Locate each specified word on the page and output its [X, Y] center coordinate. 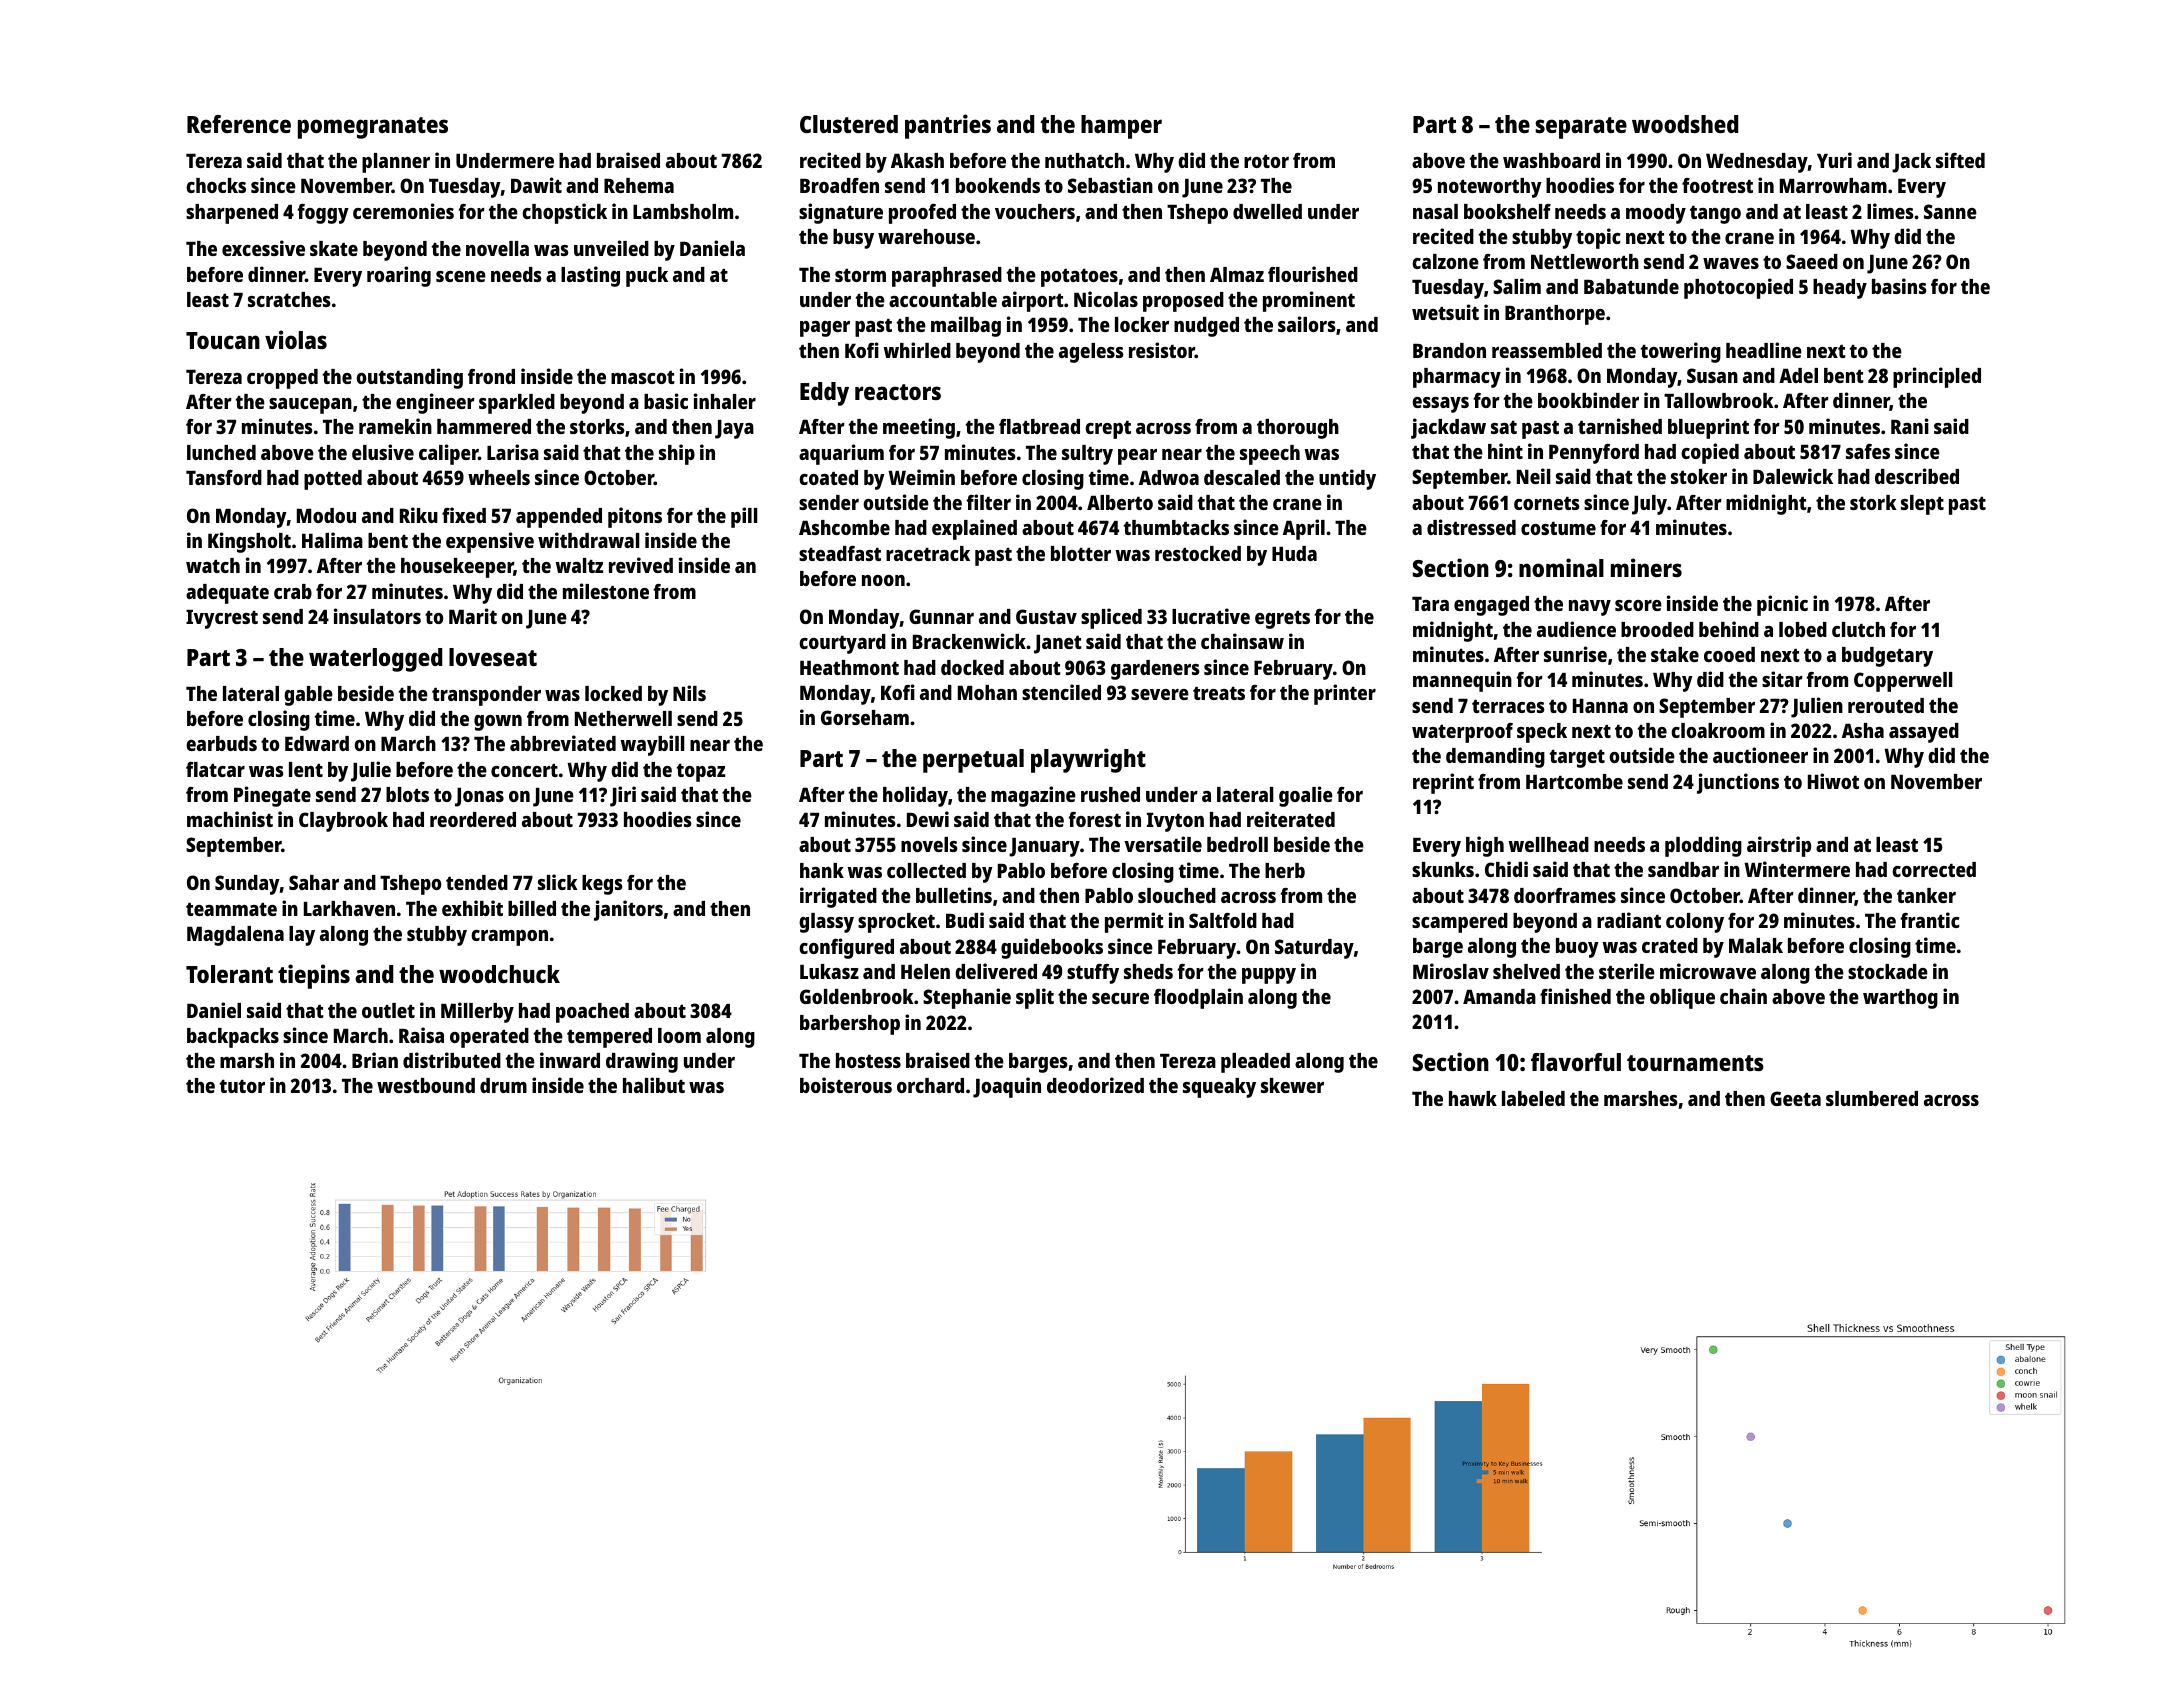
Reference [239, 124]
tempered [609, 1038]
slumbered [1872, 1098]
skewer [1292, 1085]
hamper [1121, 127]
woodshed [1685, 124]
